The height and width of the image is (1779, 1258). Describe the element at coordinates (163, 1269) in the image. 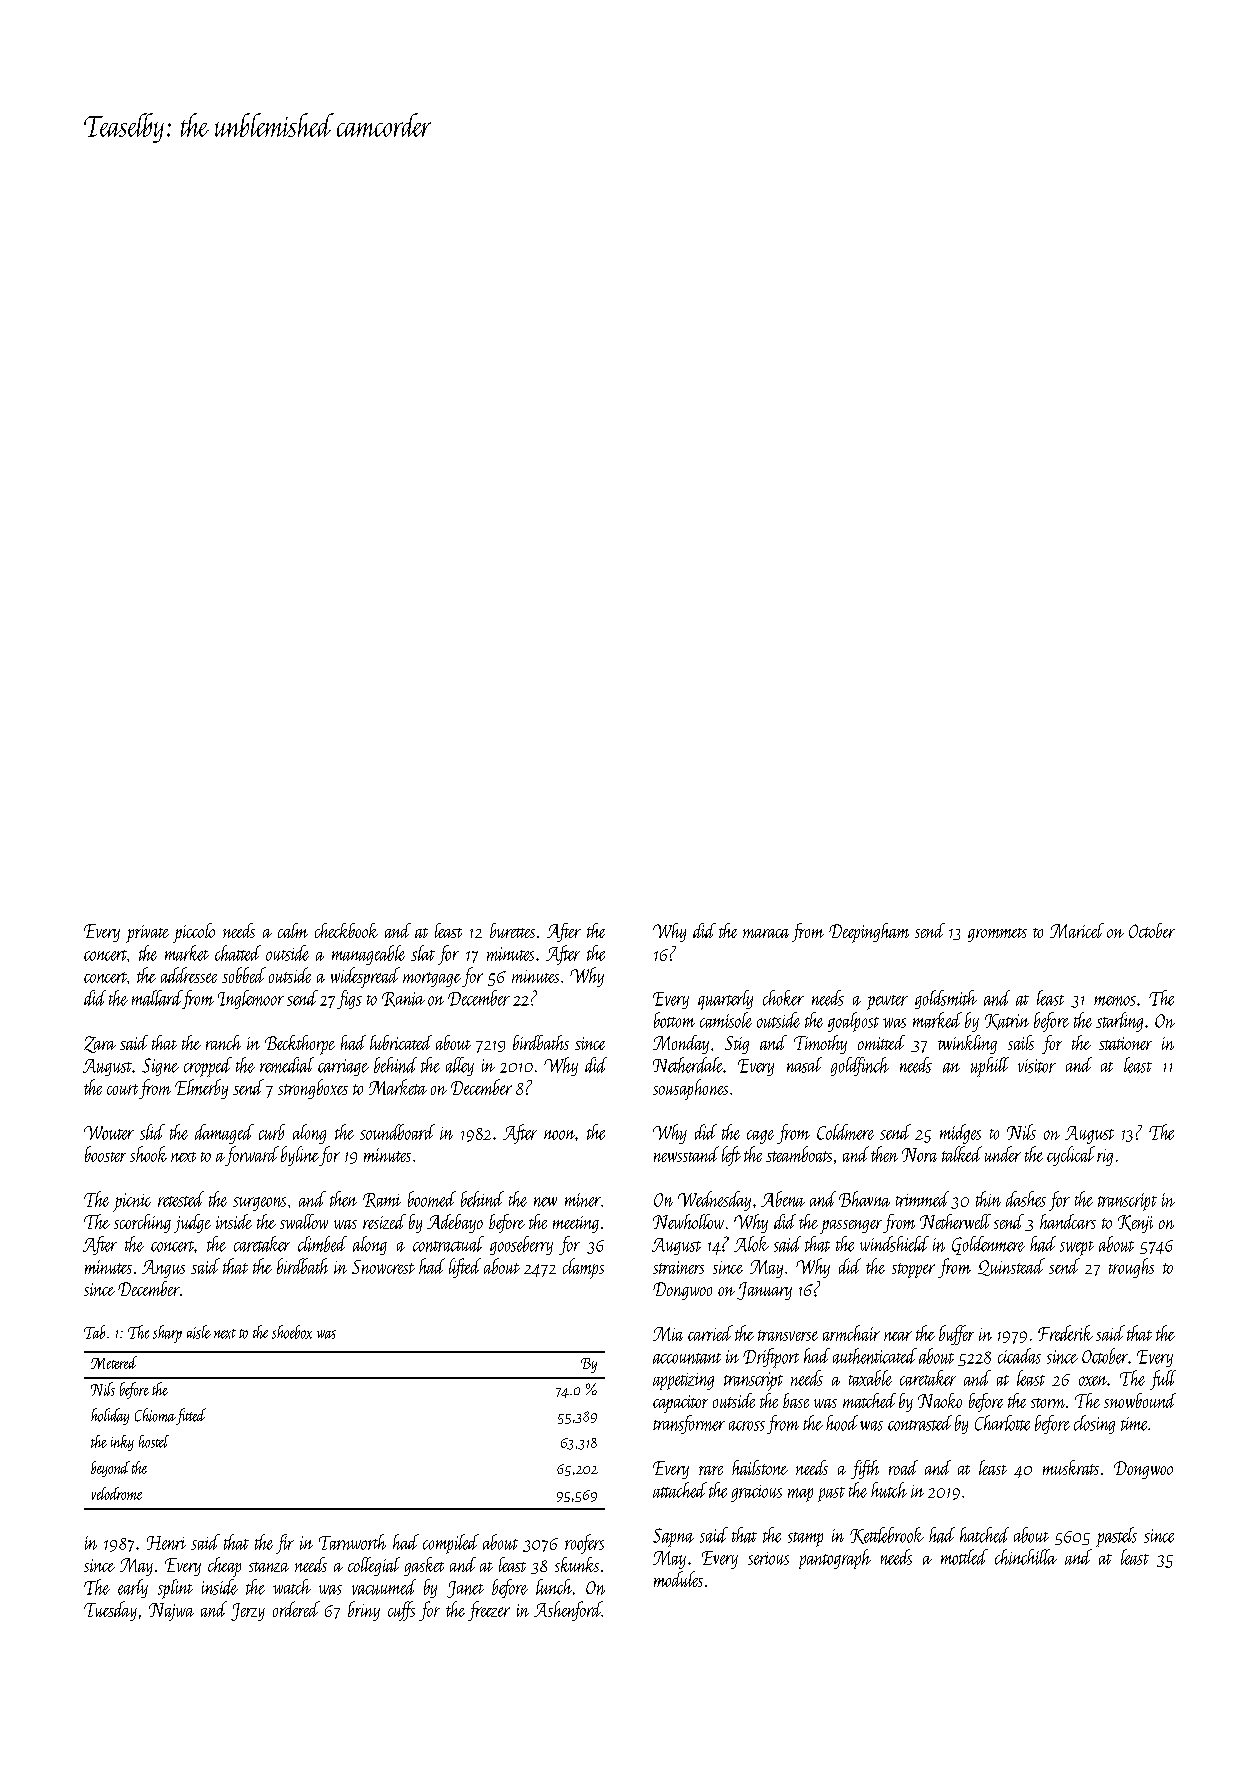

I see `Angus` at that location.
